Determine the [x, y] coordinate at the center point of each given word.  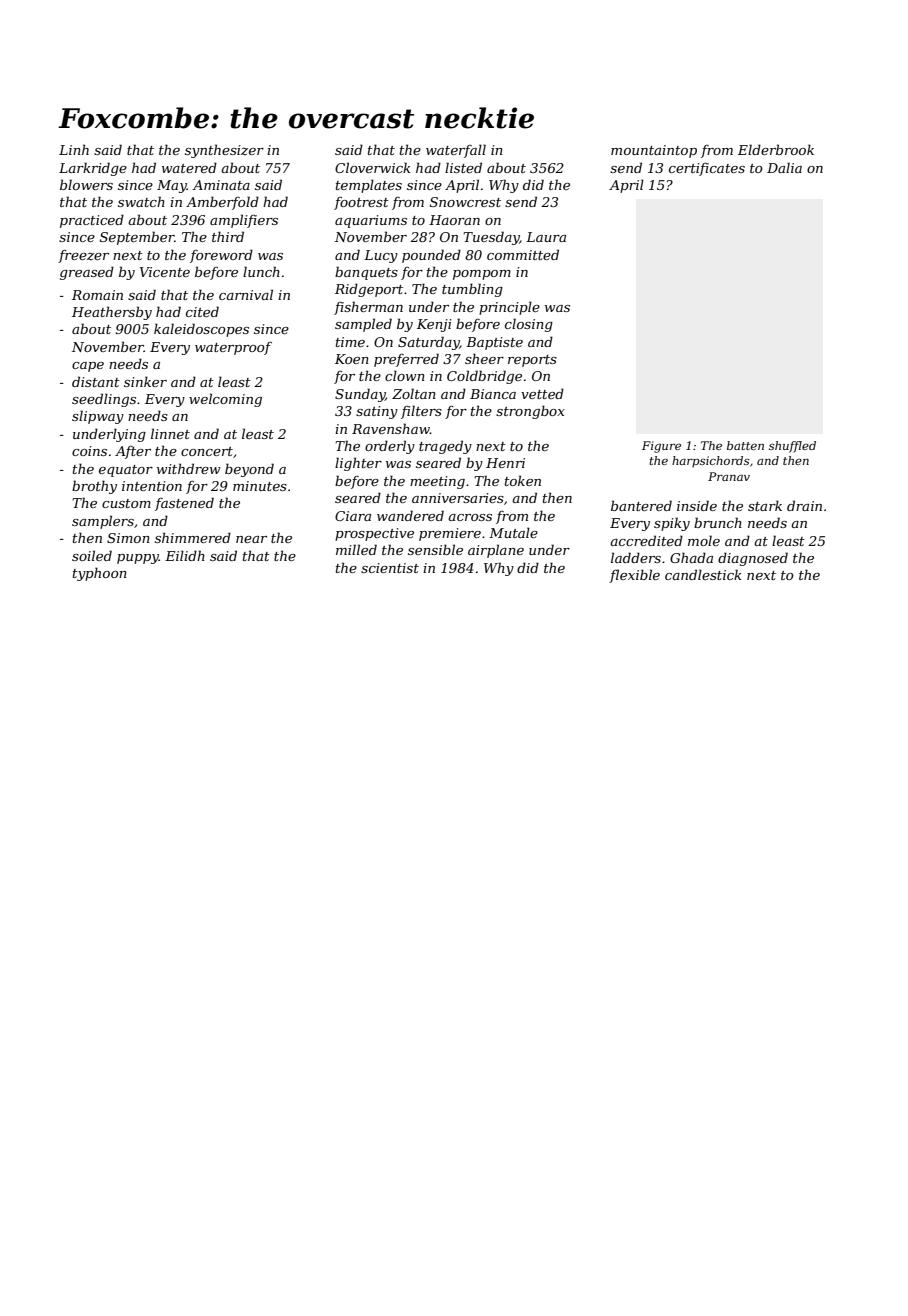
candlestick [703, 574]
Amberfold [222, 203]
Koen [352, 359]
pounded [431, 256]
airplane [496, 551]
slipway [98, 417]
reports [532, 361]
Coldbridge [484, 377]
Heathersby [112, 313]
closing [529, 325]
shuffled [792, 447]
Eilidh [185, 555]
